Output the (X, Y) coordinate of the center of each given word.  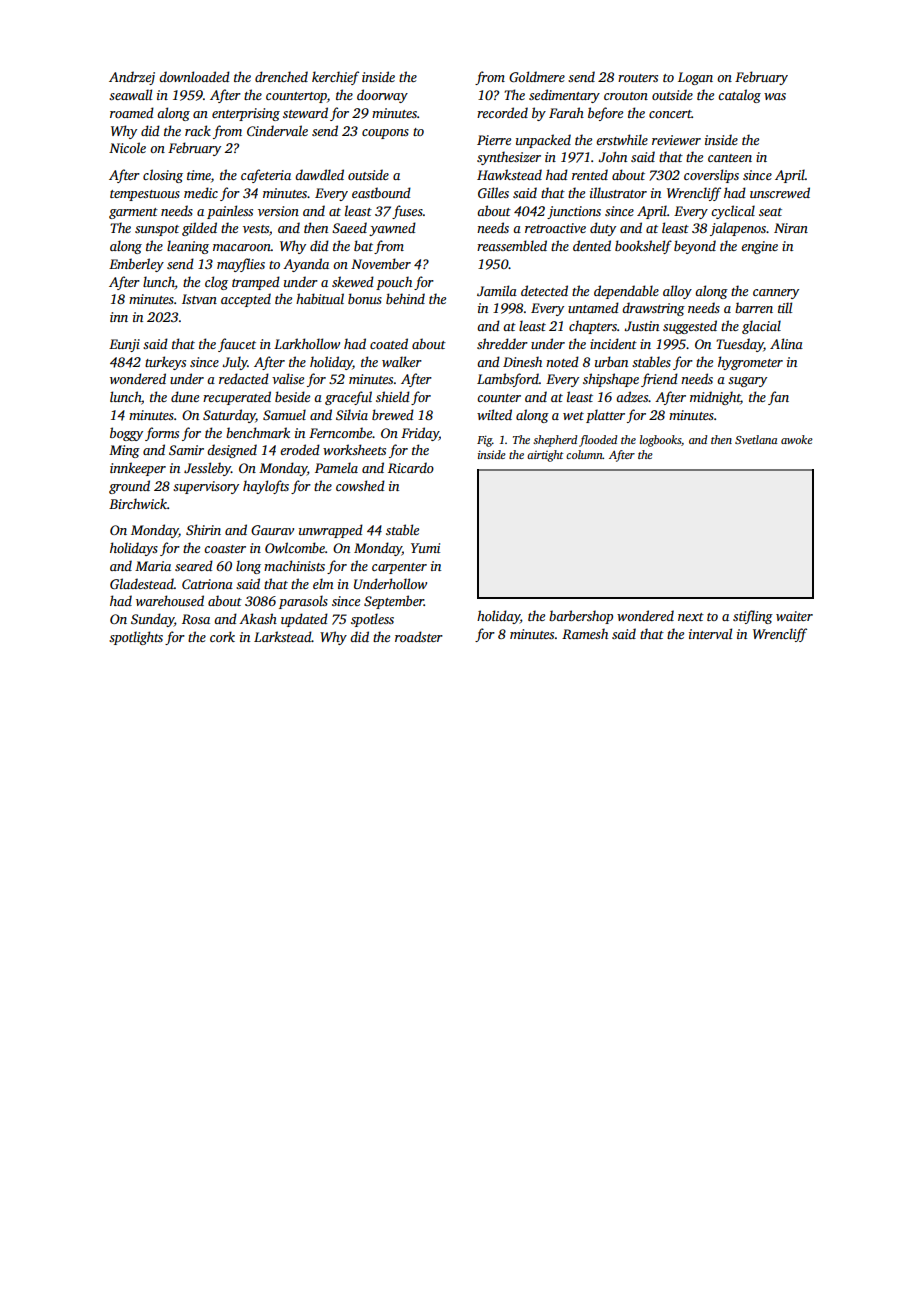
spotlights (136, 638)
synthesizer (509, 158)
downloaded (194, 76)
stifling (753, 617)
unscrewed (780, 192)
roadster (419, 636)
